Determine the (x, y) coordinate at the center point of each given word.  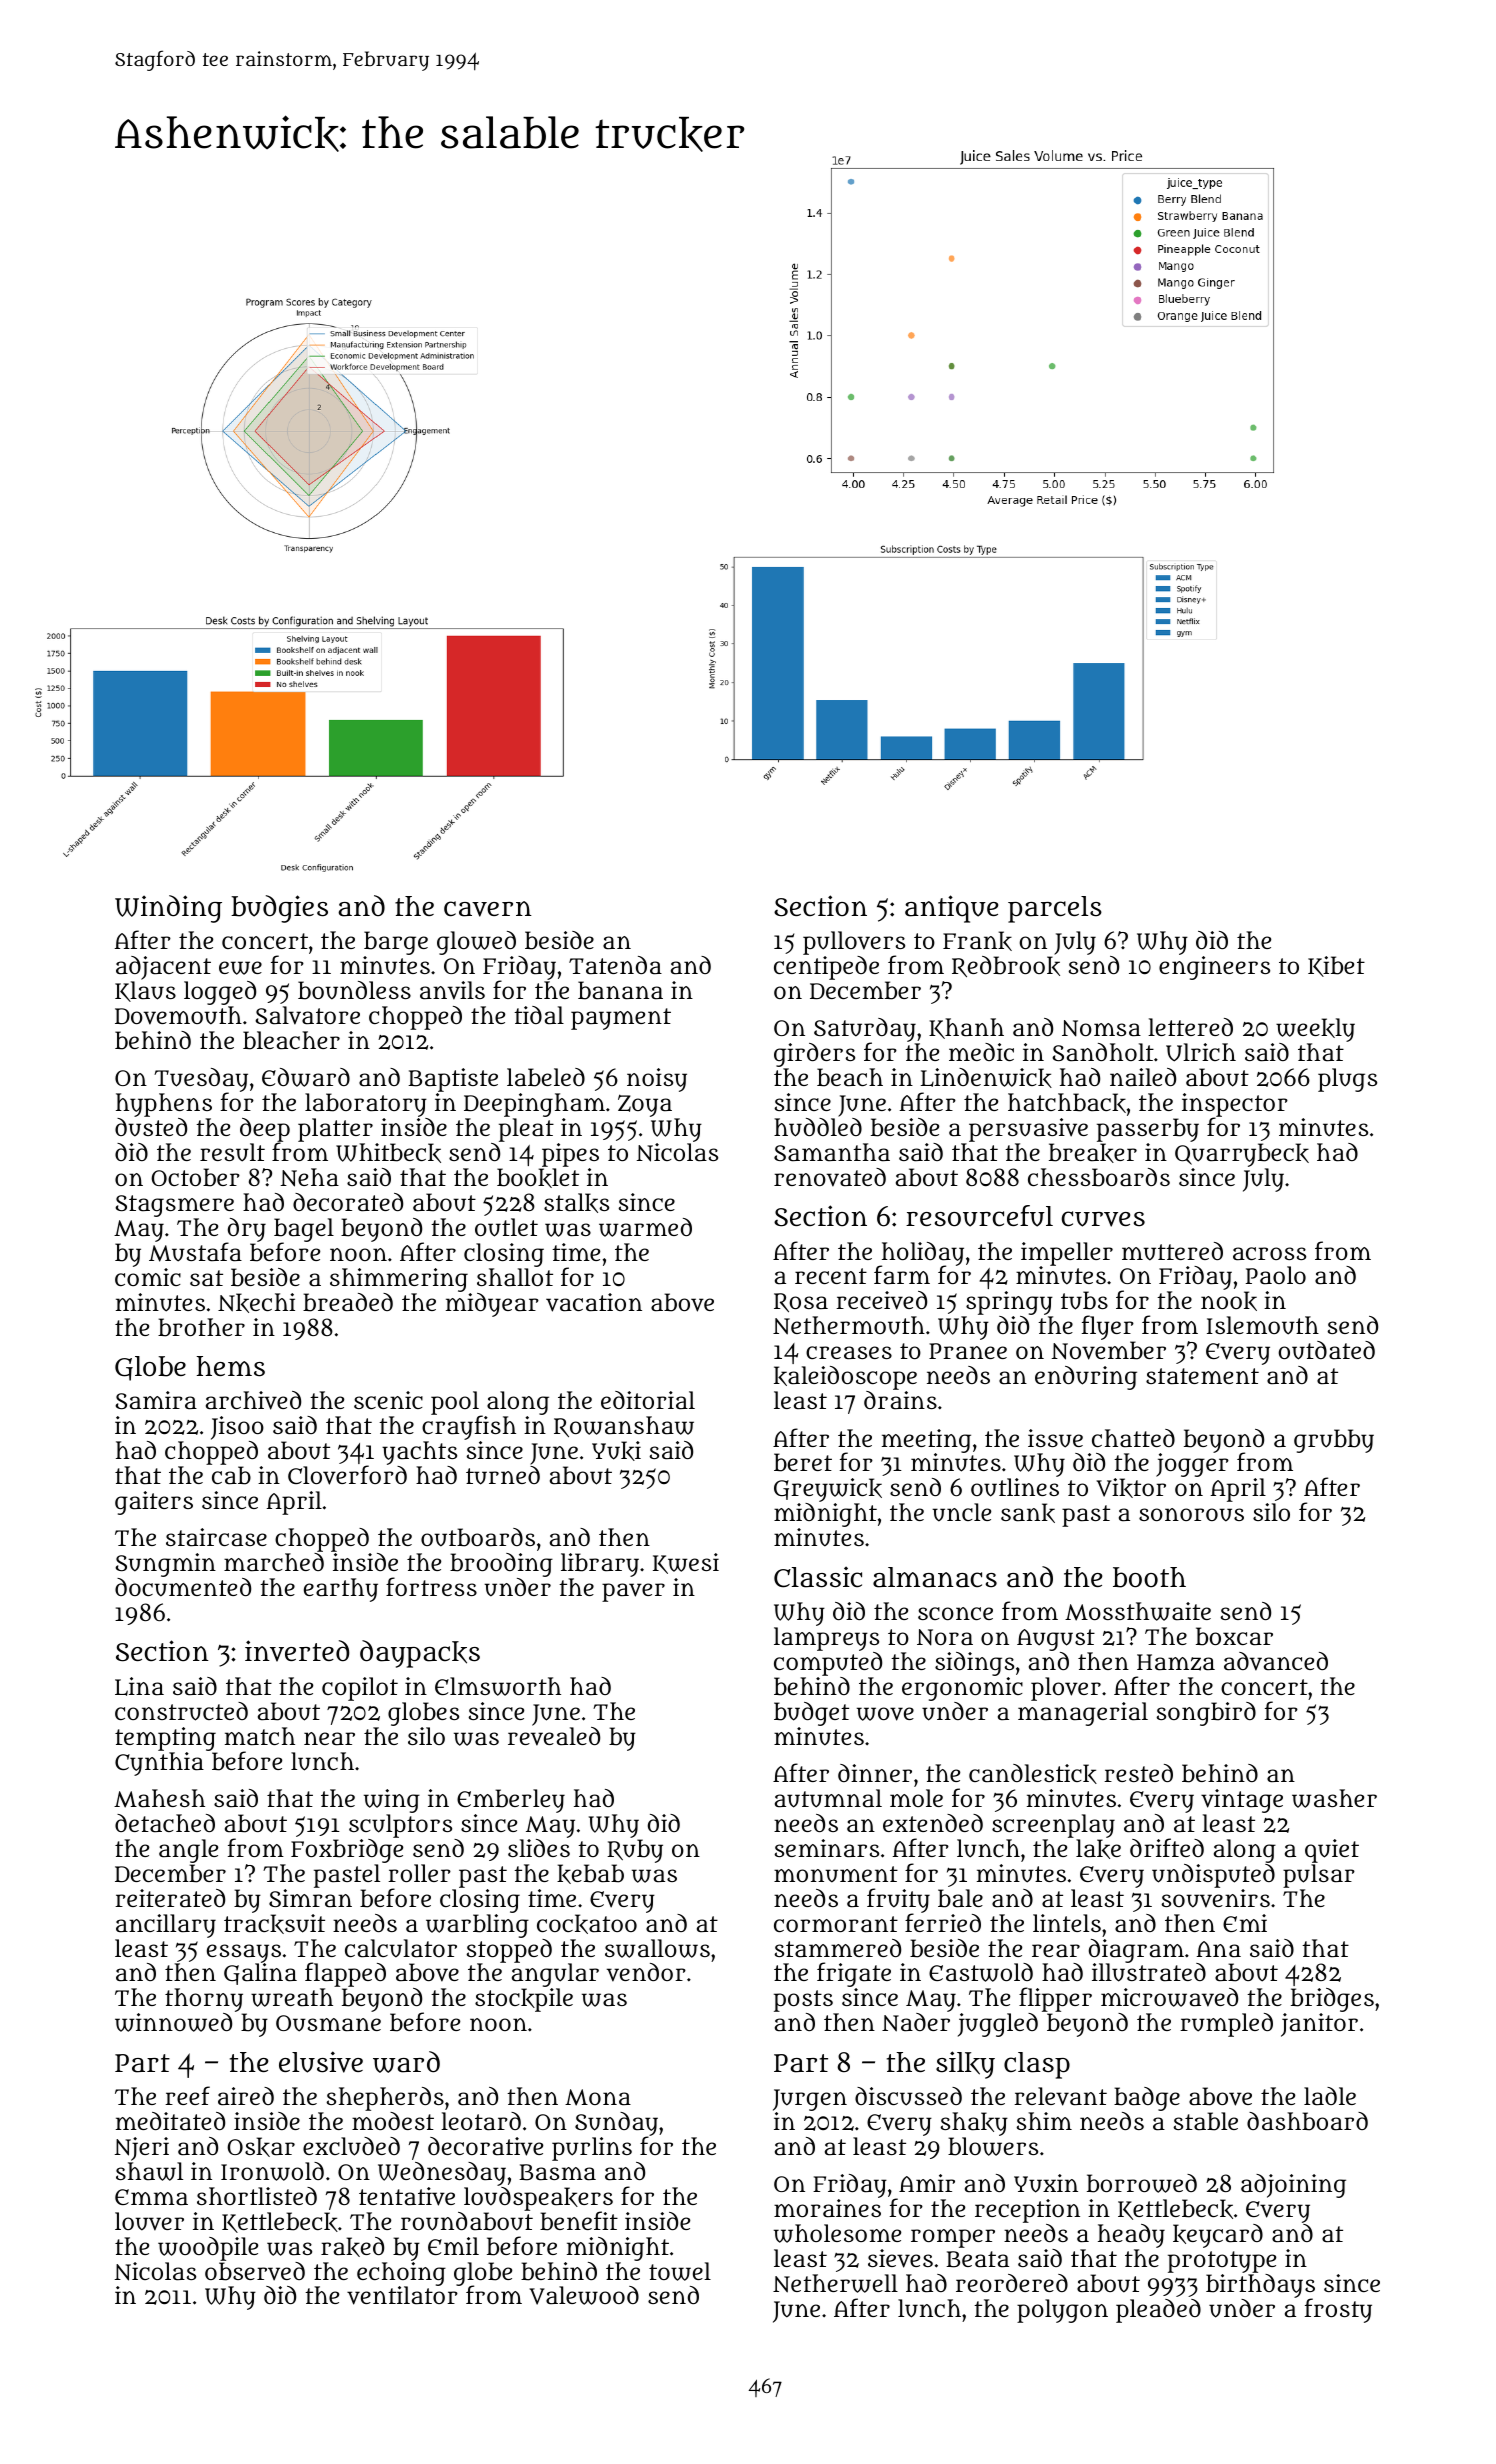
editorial (648, 1400)
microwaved (1169, 1997)
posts (803, 2001)
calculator (401, 1948)
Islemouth (1263, 1325)
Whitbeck (388, 1153)
